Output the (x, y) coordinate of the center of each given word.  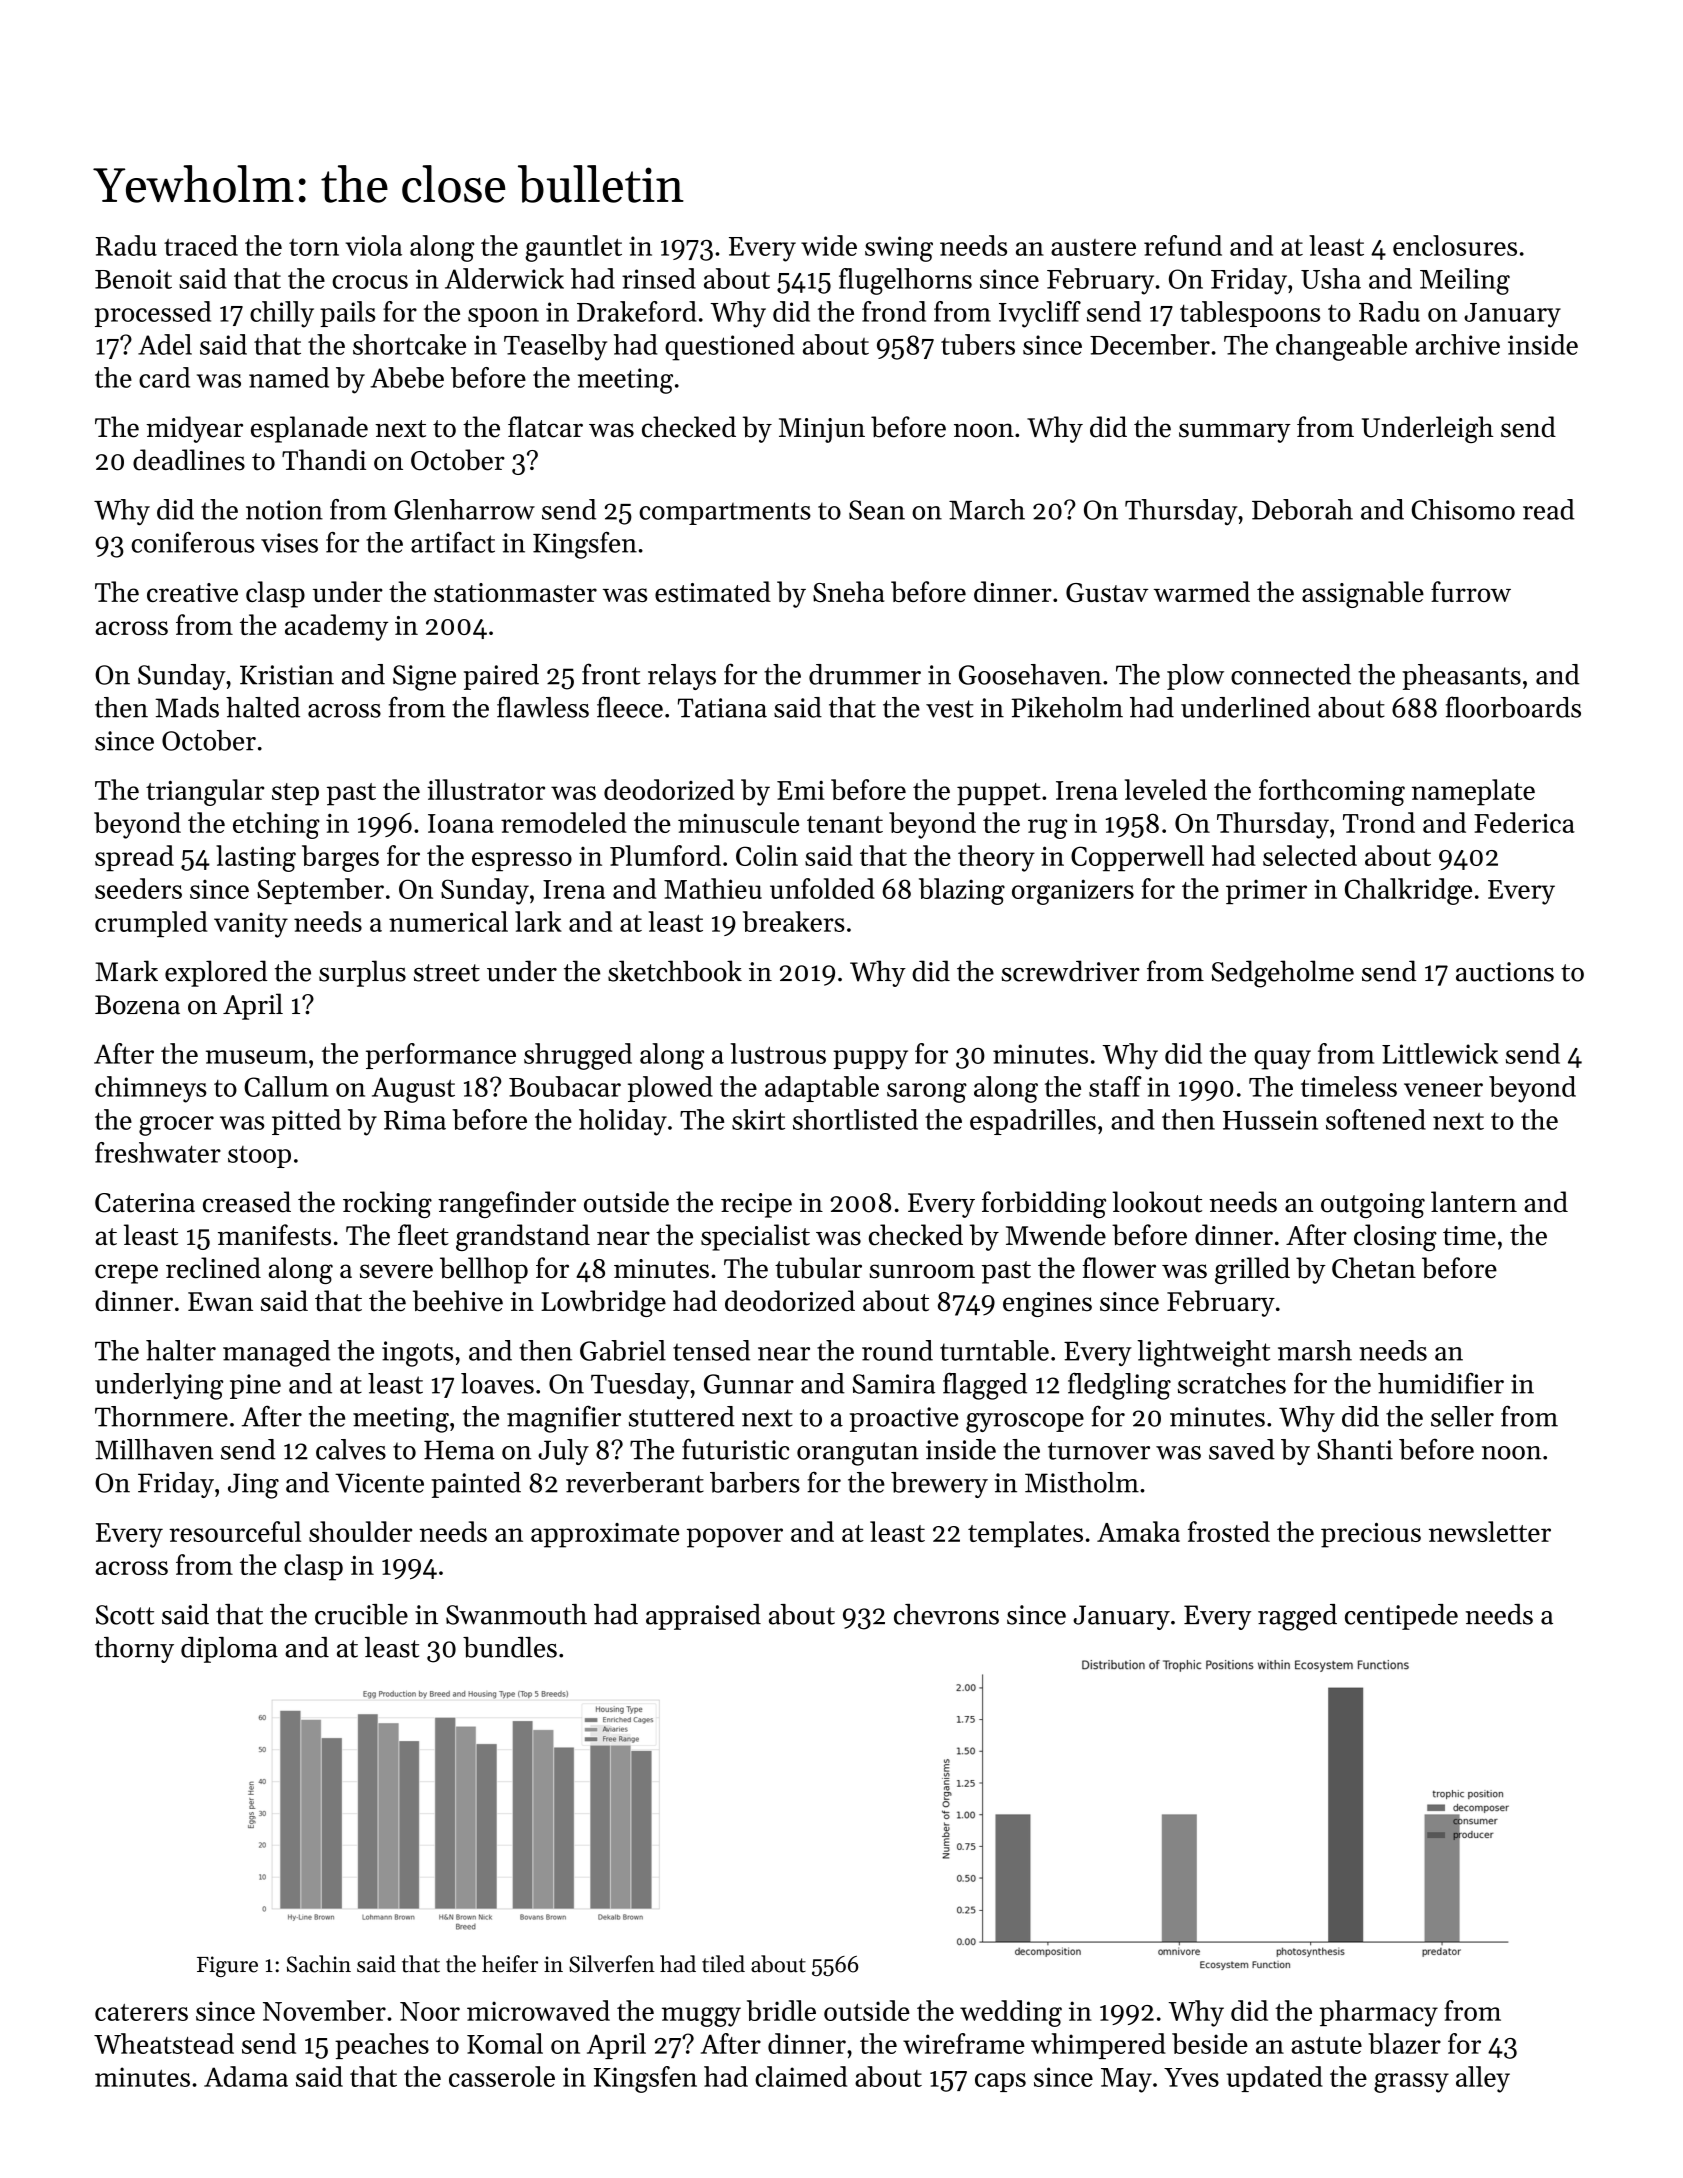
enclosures (1455, 245)
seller (1462, 1416)
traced (201, 245)
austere (1093, 247)
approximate (605, 1535)
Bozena (137, 1005)
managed (276, 1353)
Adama (246, 2076)
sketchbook (675, 971)
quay (1282, 1060)
